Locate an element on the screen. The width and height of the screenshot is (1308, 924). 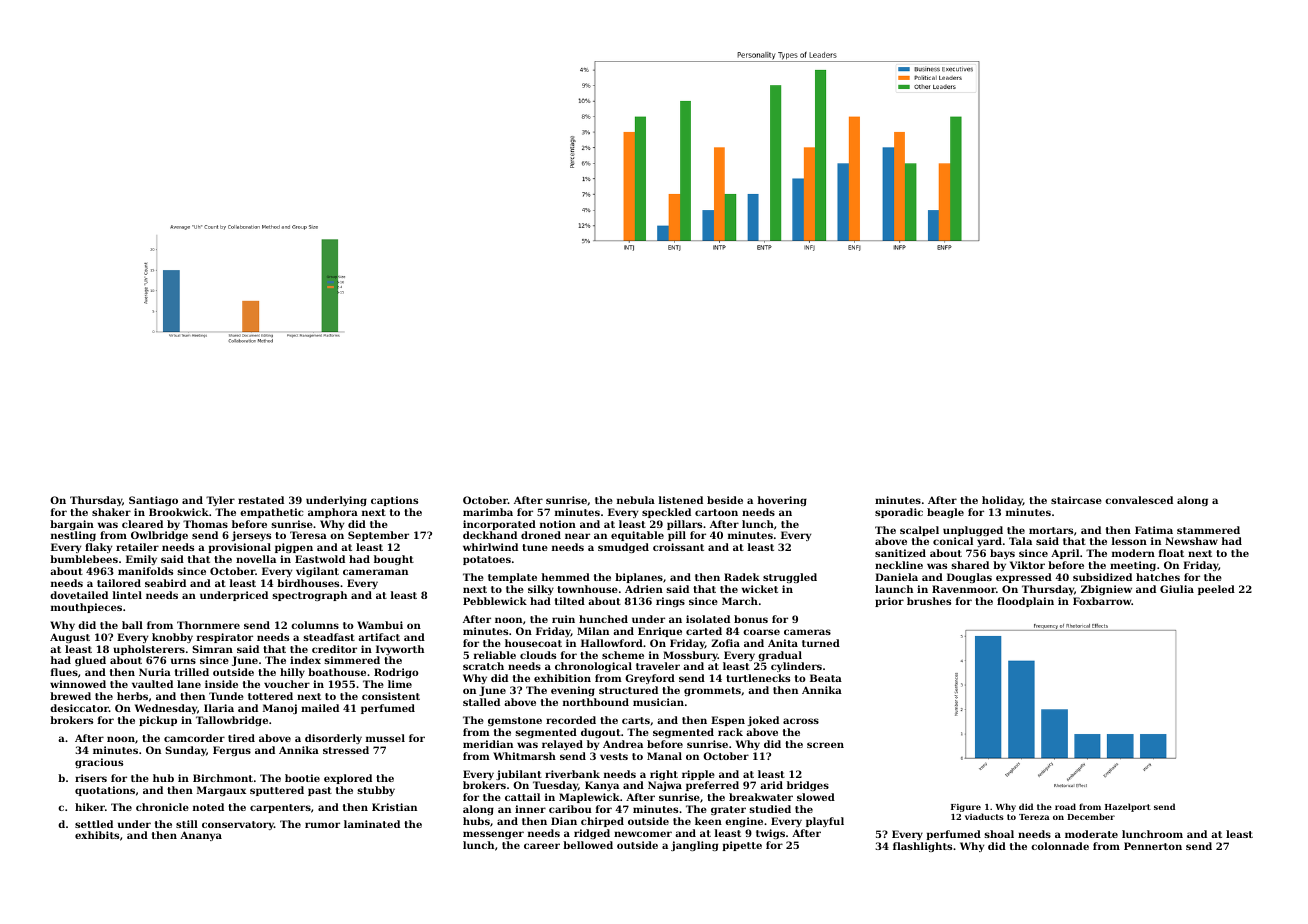
incorporated is located at coordinates (499, 525).
